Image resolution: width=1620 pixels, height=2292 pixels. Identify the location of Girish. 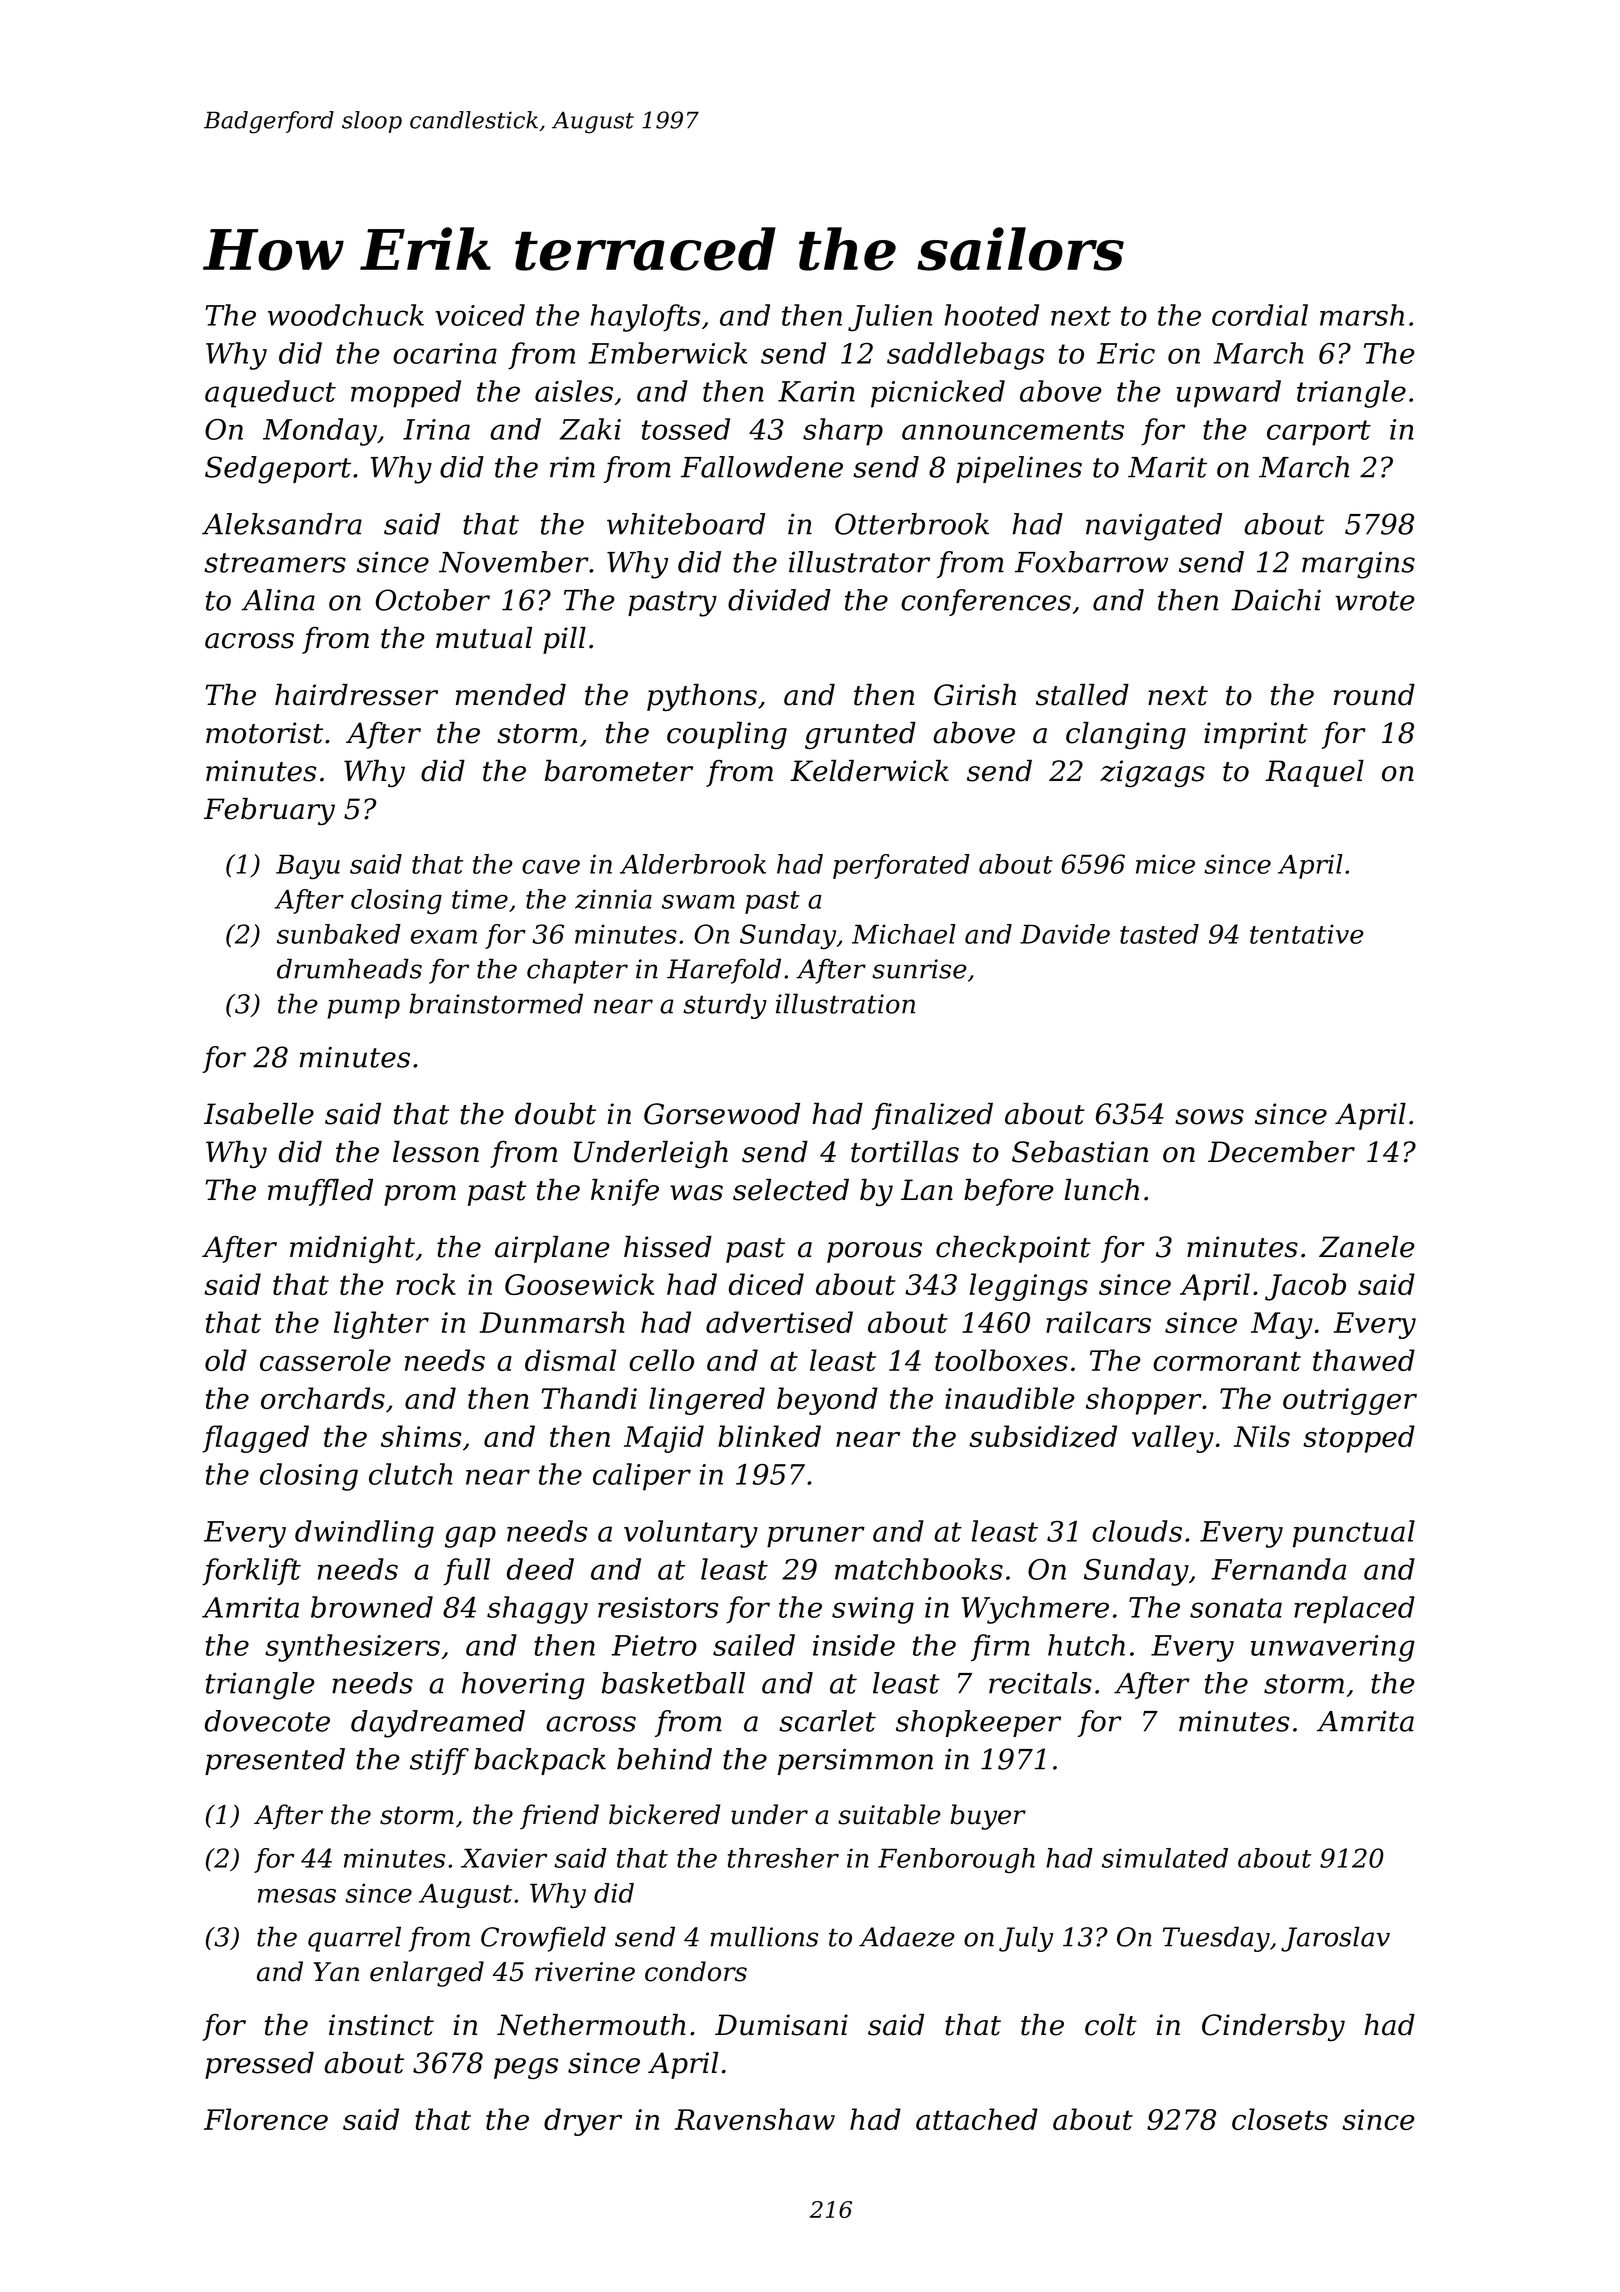
(975, 695).
